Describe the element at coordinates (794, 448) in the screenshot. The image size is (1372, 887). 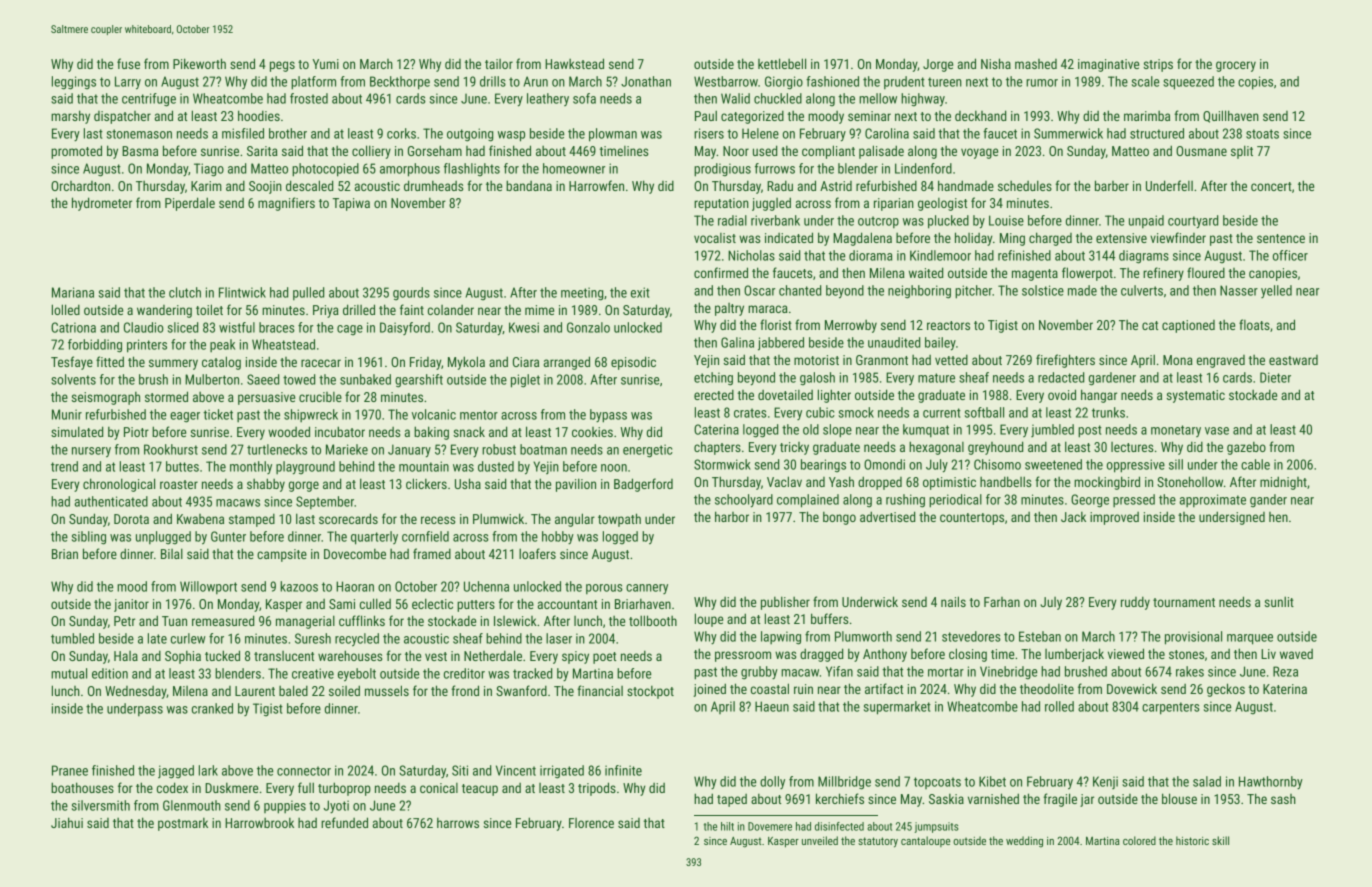
I see `tricky` at that location.
